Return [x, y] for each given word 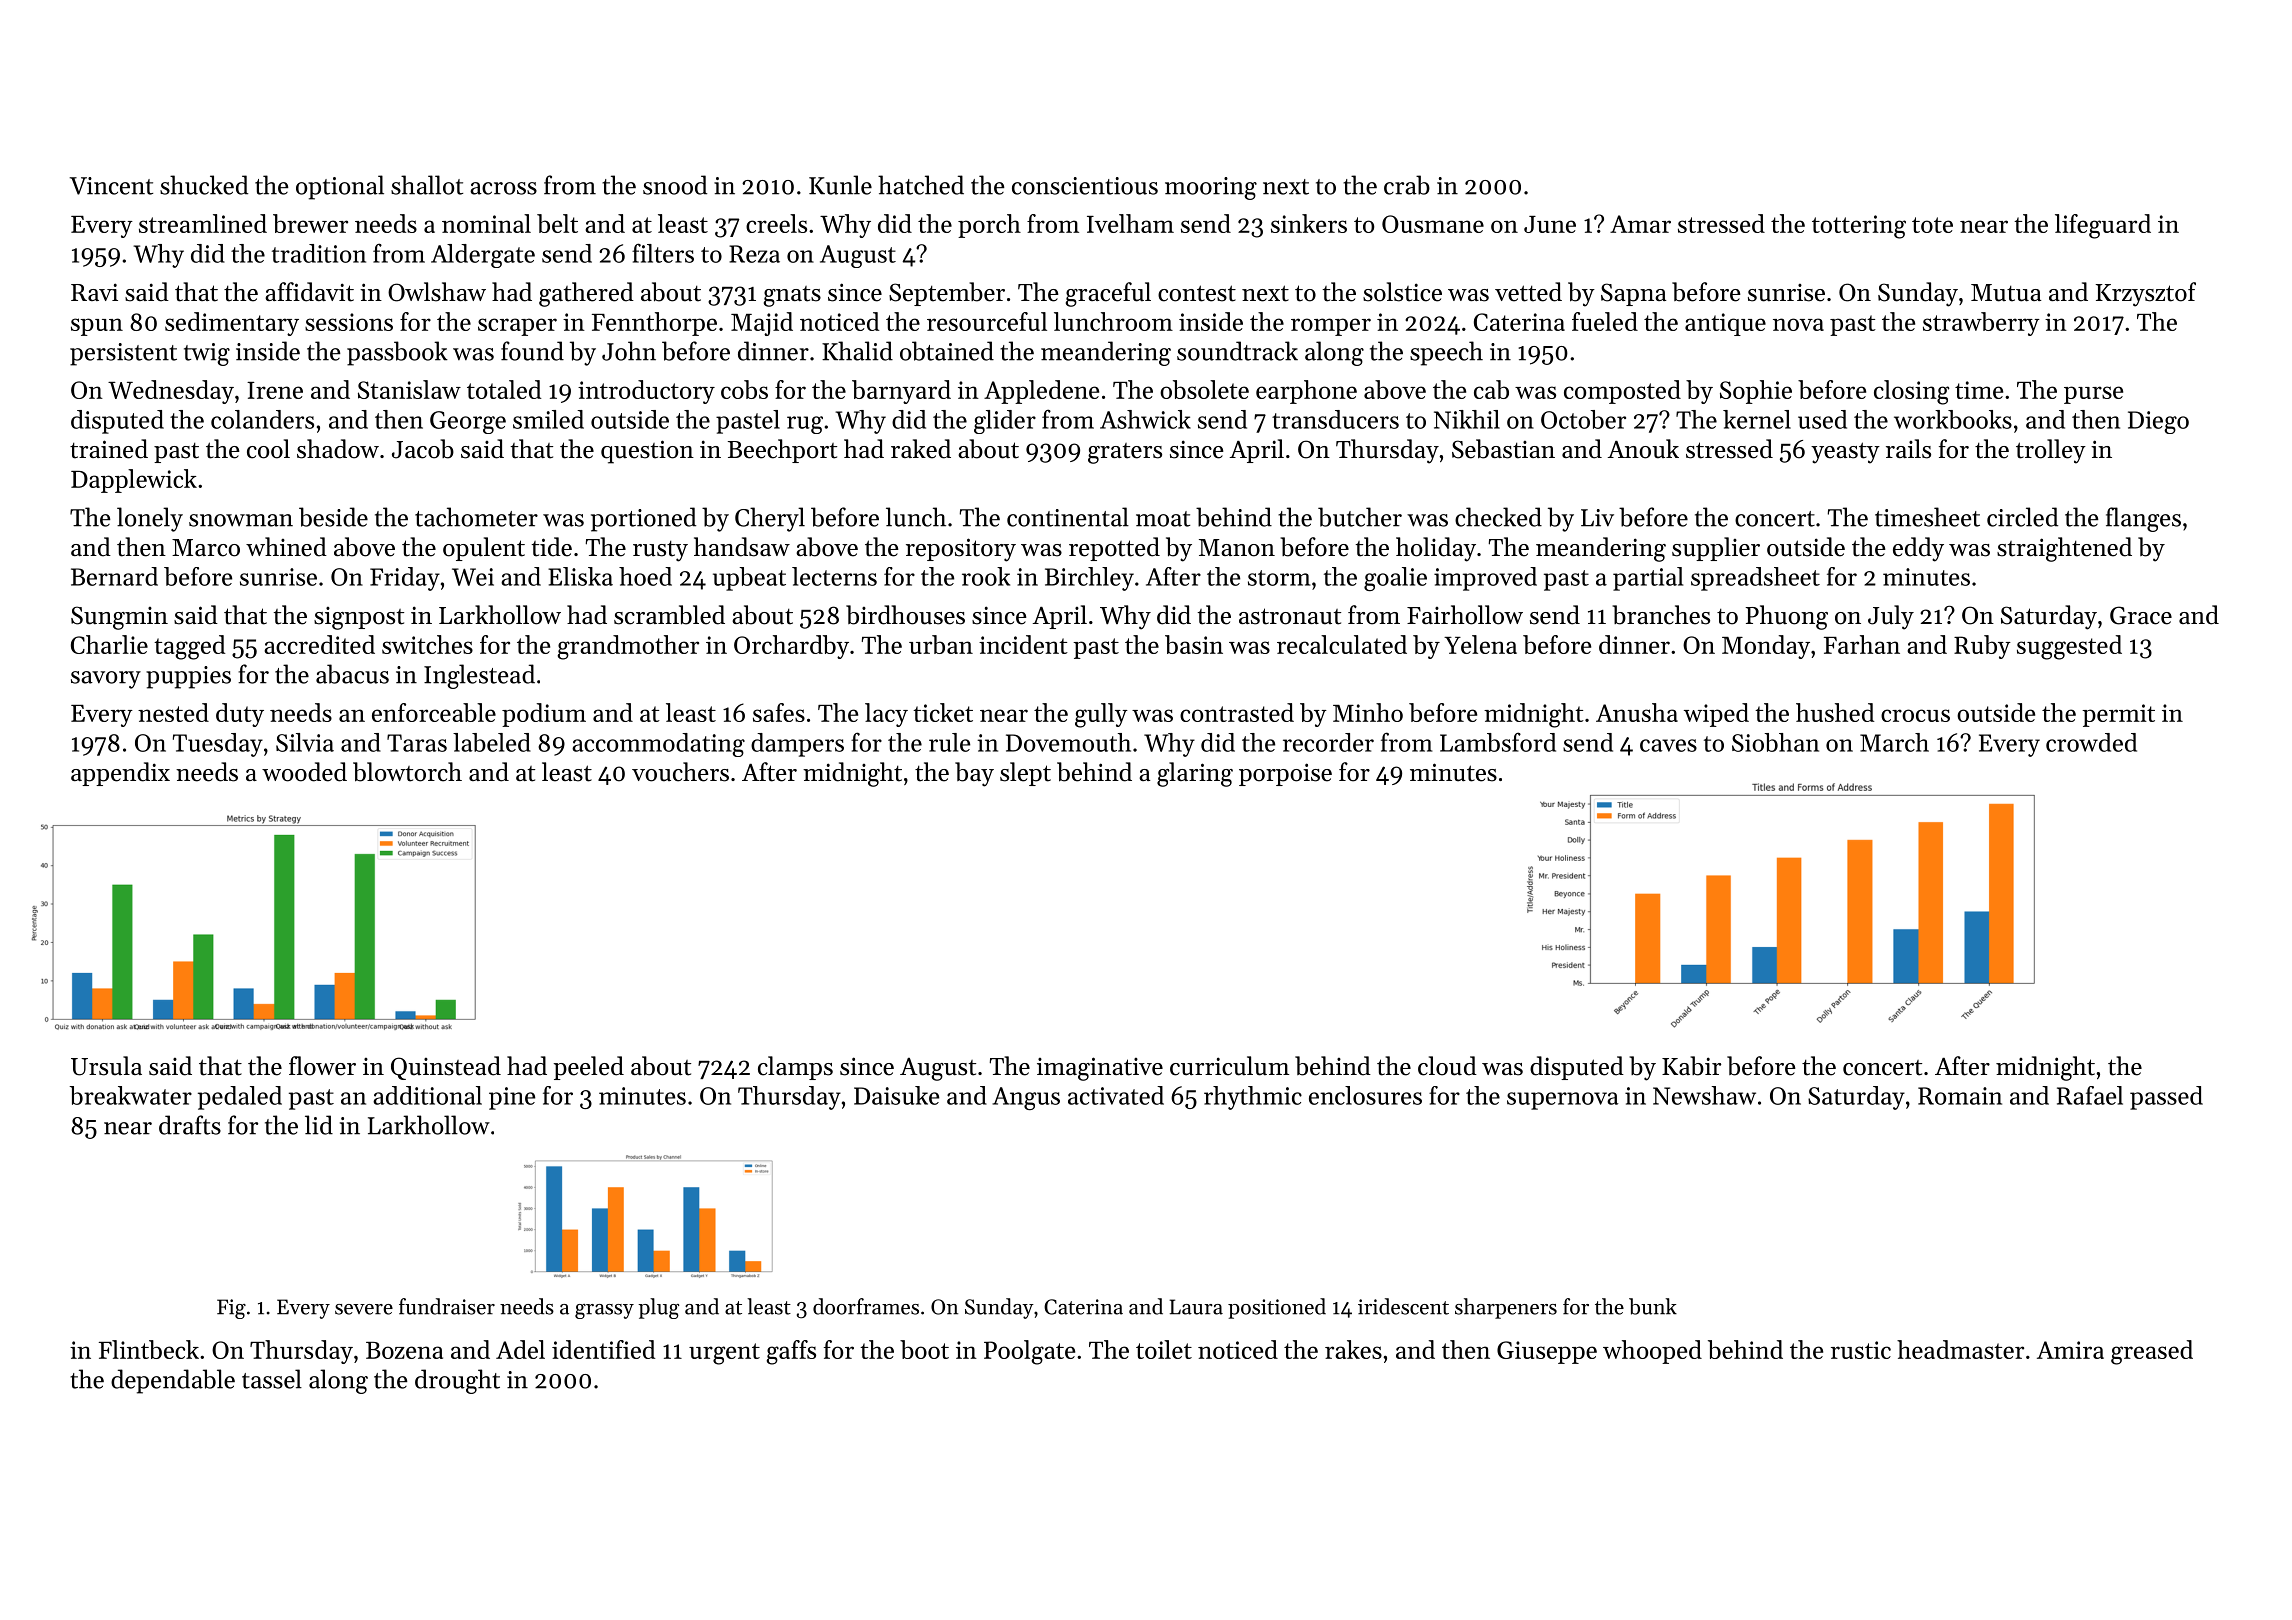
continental [1068, 517]
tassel [272, 1379]
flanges [2143, 519]
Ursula [106, 1066]
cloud [1447, 1066]
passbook [397, 353]
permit [2118, 715]
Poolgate [1029, 1352]
